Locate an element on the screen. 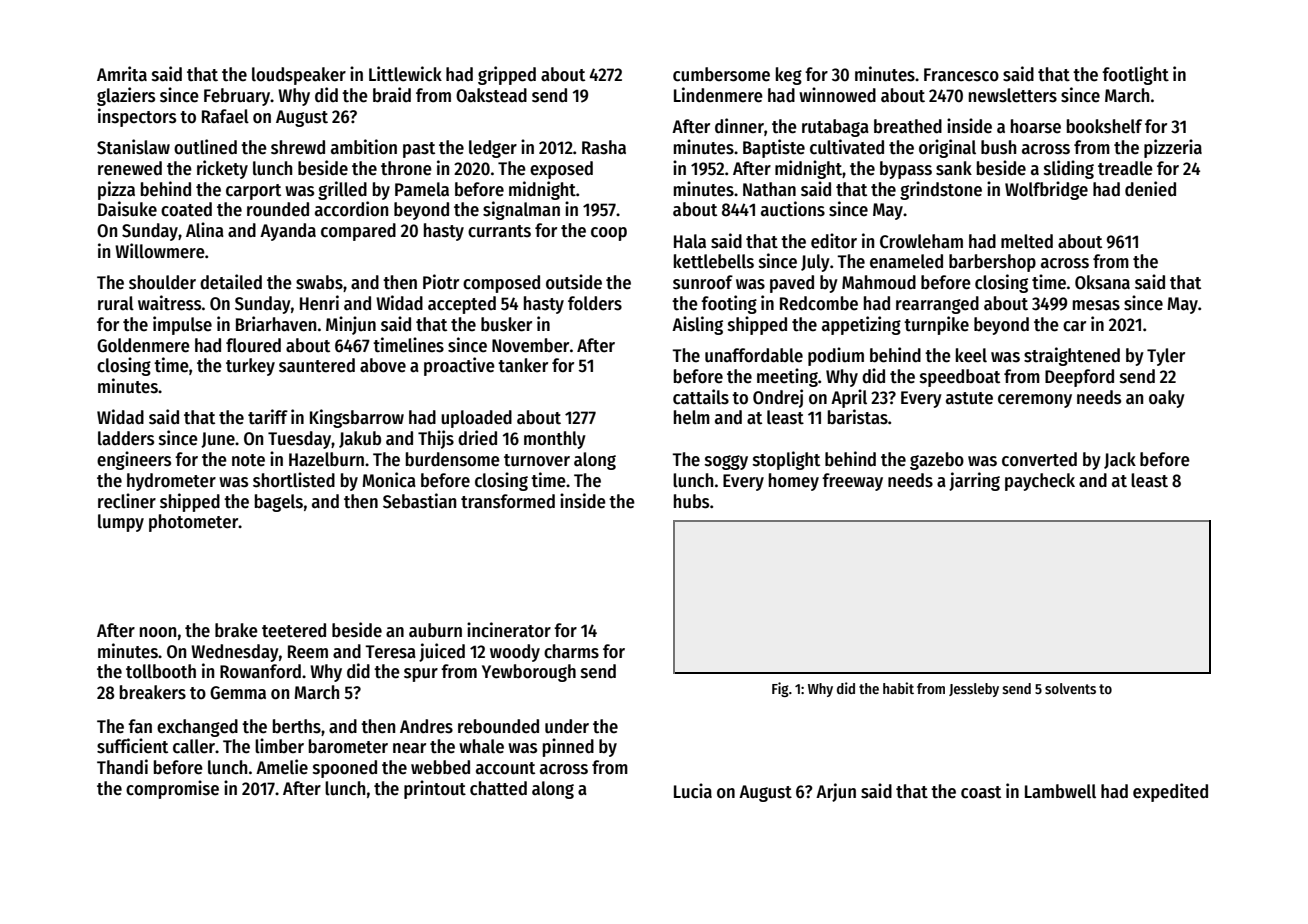 The height and width of the screenshot is (924, 1308). Stanislaw is located at coordinates (133, 147).
